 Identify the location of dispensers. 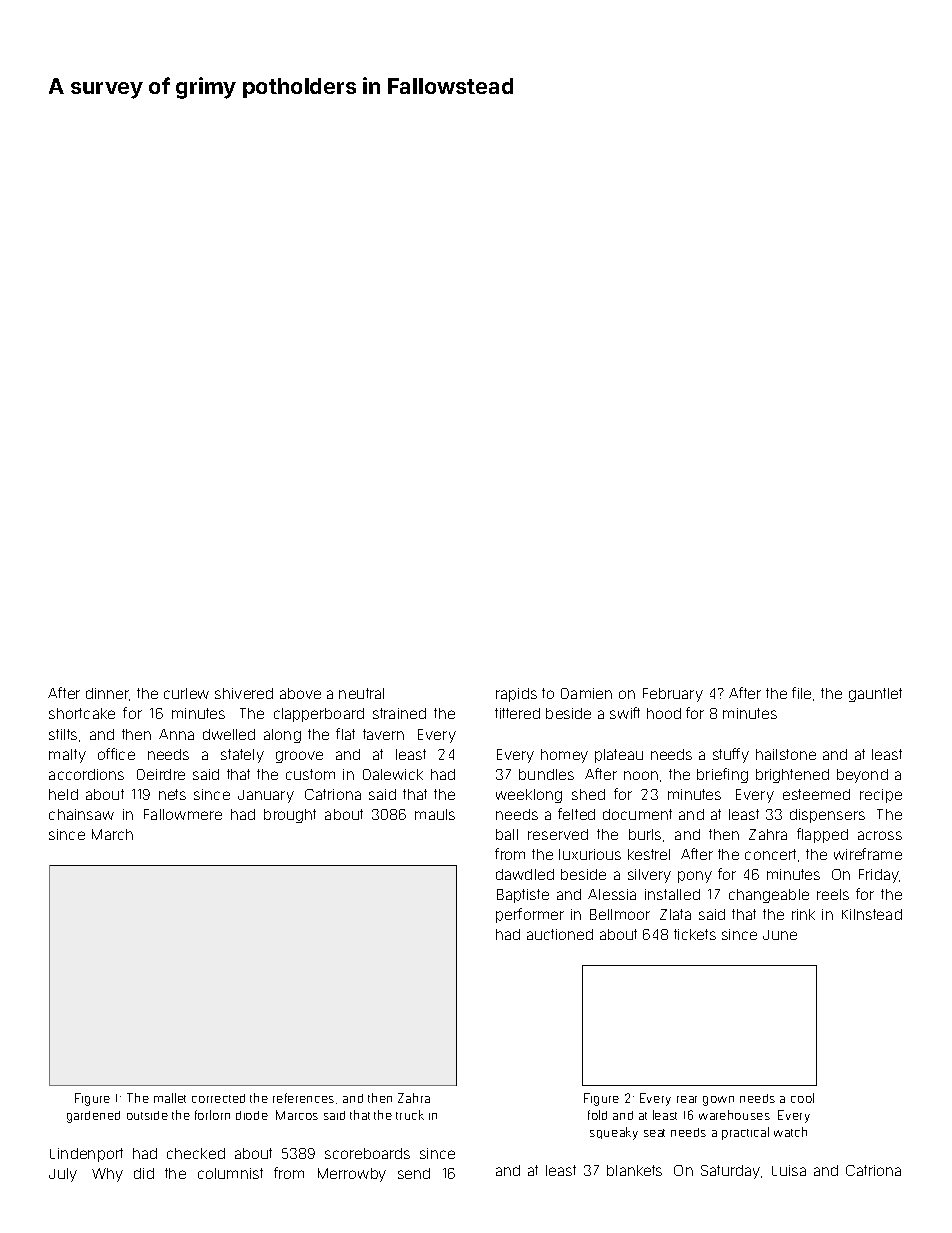
(827, 816).
